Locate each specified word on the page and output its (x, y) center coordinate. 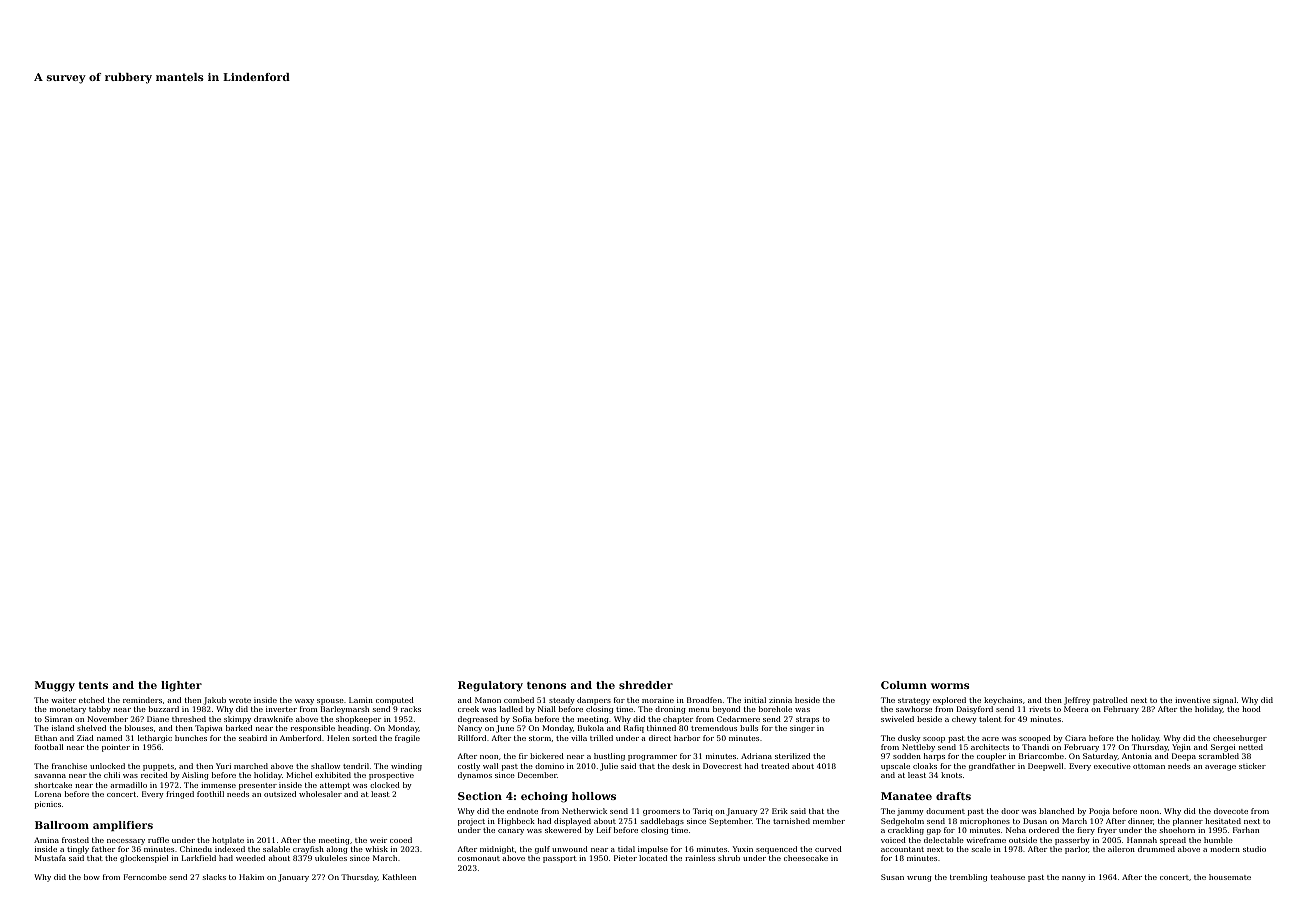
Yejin (1181, 748)
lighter (181, 686)
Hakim (251, 877)
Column (904, 685)
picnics (48, 805)
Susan (892, 877)
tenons (546, 685)
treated (775, 766)
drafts (953, 796)
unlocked (107, 766)
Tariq (703, 812)
